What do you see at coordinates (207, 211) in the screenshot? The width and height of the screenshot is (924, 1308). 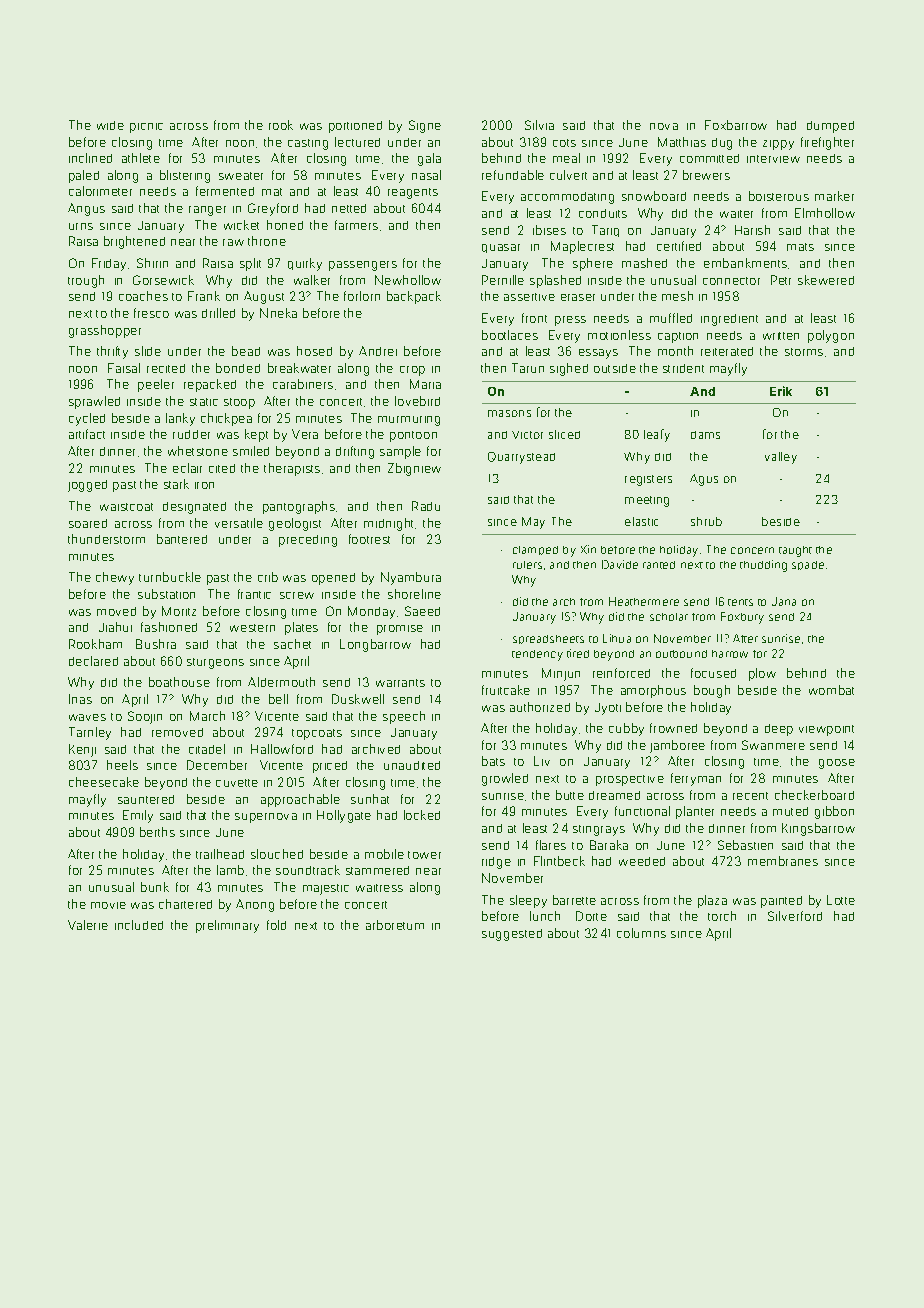 I see `ranger` at bounding box center [207, 211].
